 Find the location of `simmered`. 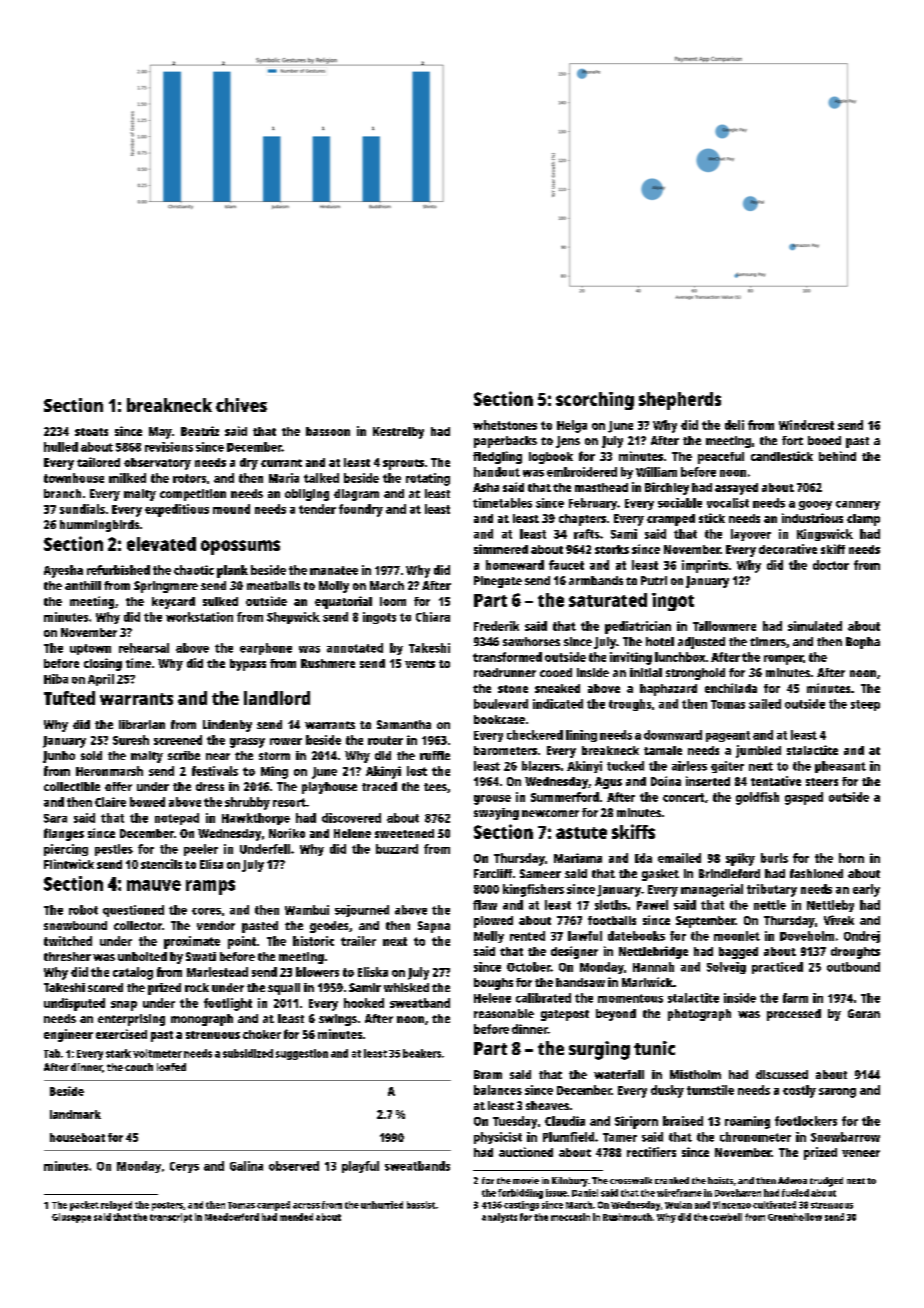

simmered is located at coordinates (501, 549).
